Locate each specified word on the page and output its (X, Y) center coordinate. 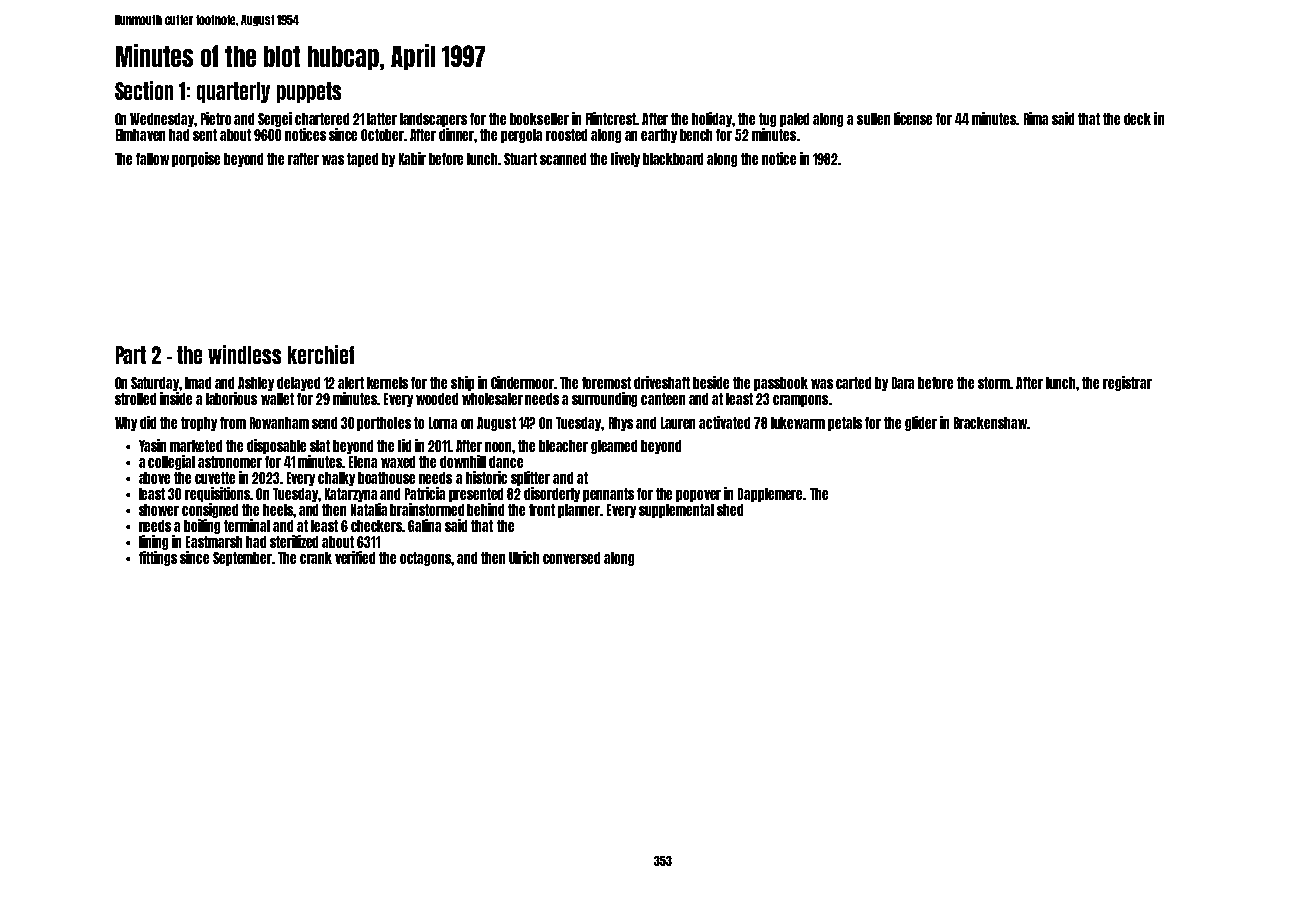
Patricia (425, 493)
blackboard (673, 159)
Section (144, 90)
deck (1137, 119)
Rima (1036, 118)
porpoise (196, 159)
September (243, 559)
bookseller (539, 119)
